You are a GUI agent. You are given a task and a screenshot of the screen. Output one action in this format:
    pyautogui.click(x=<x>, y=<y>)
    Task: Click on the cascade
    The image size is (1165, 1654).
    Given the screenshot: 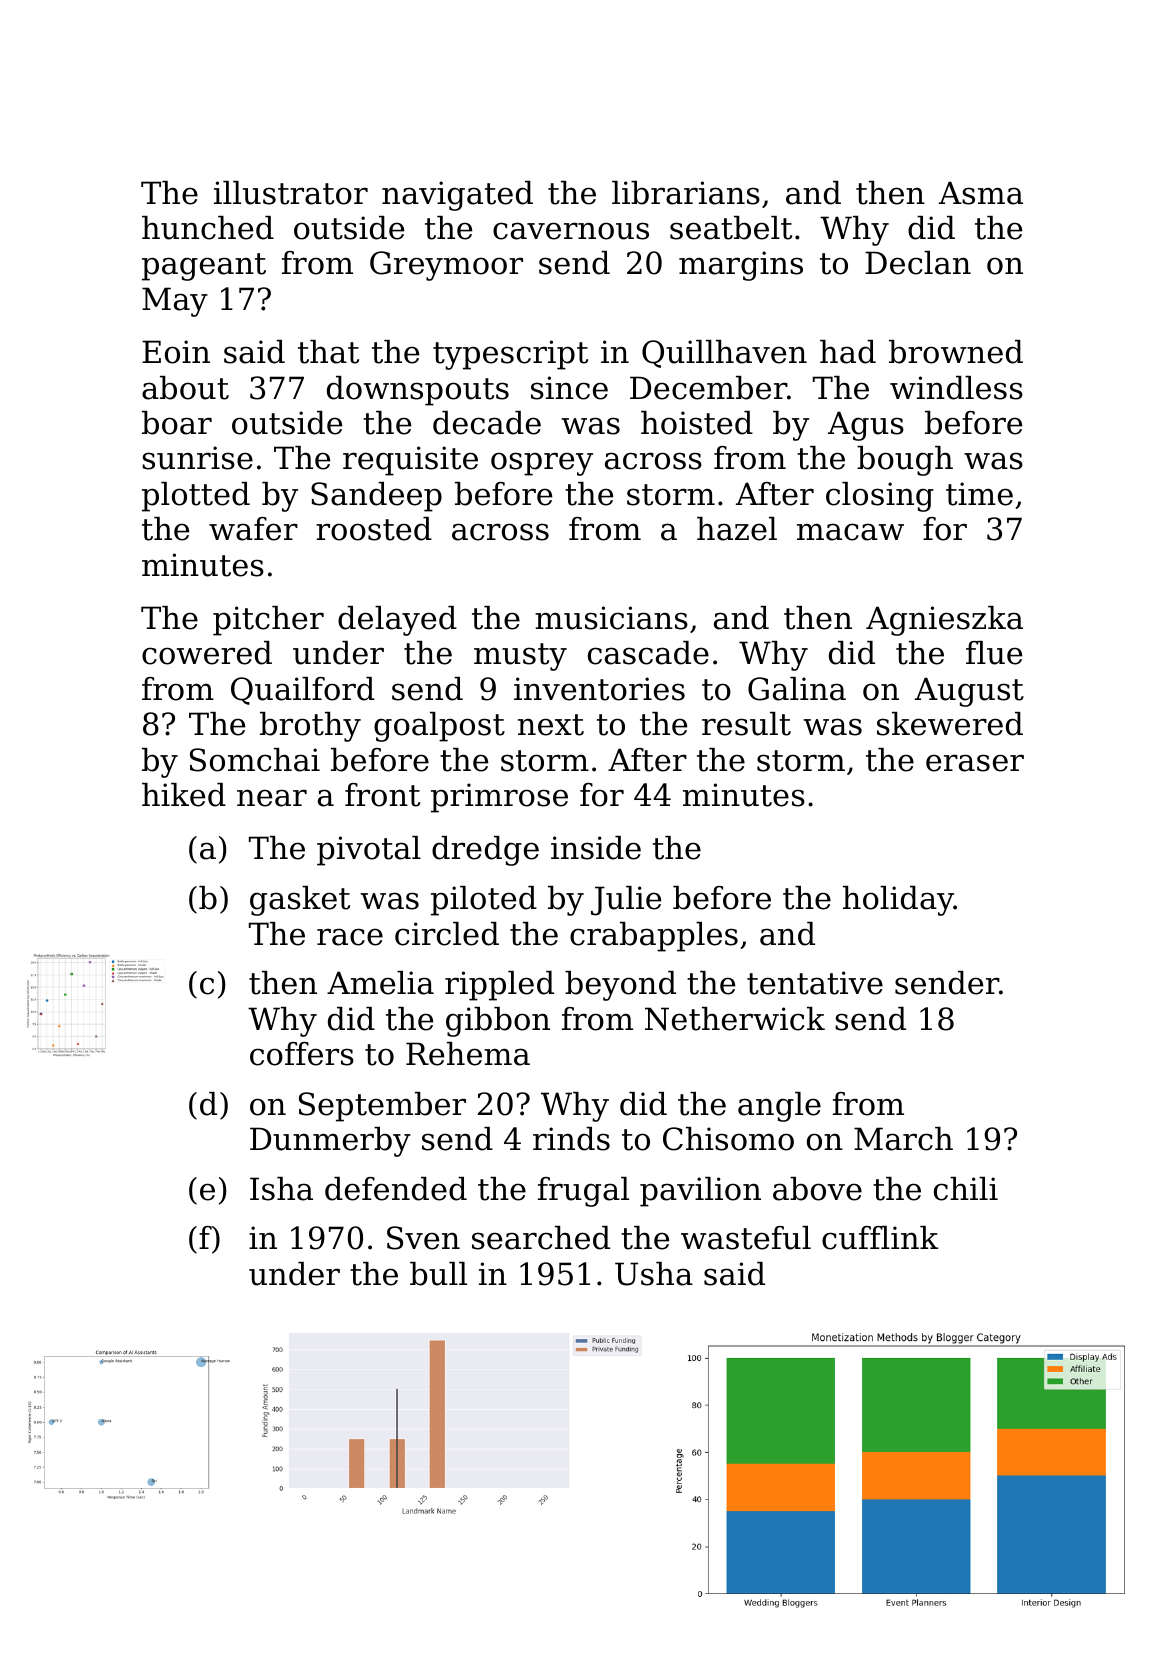 What is the action you would take?
    pyautogui.click(x=648, y=653)
